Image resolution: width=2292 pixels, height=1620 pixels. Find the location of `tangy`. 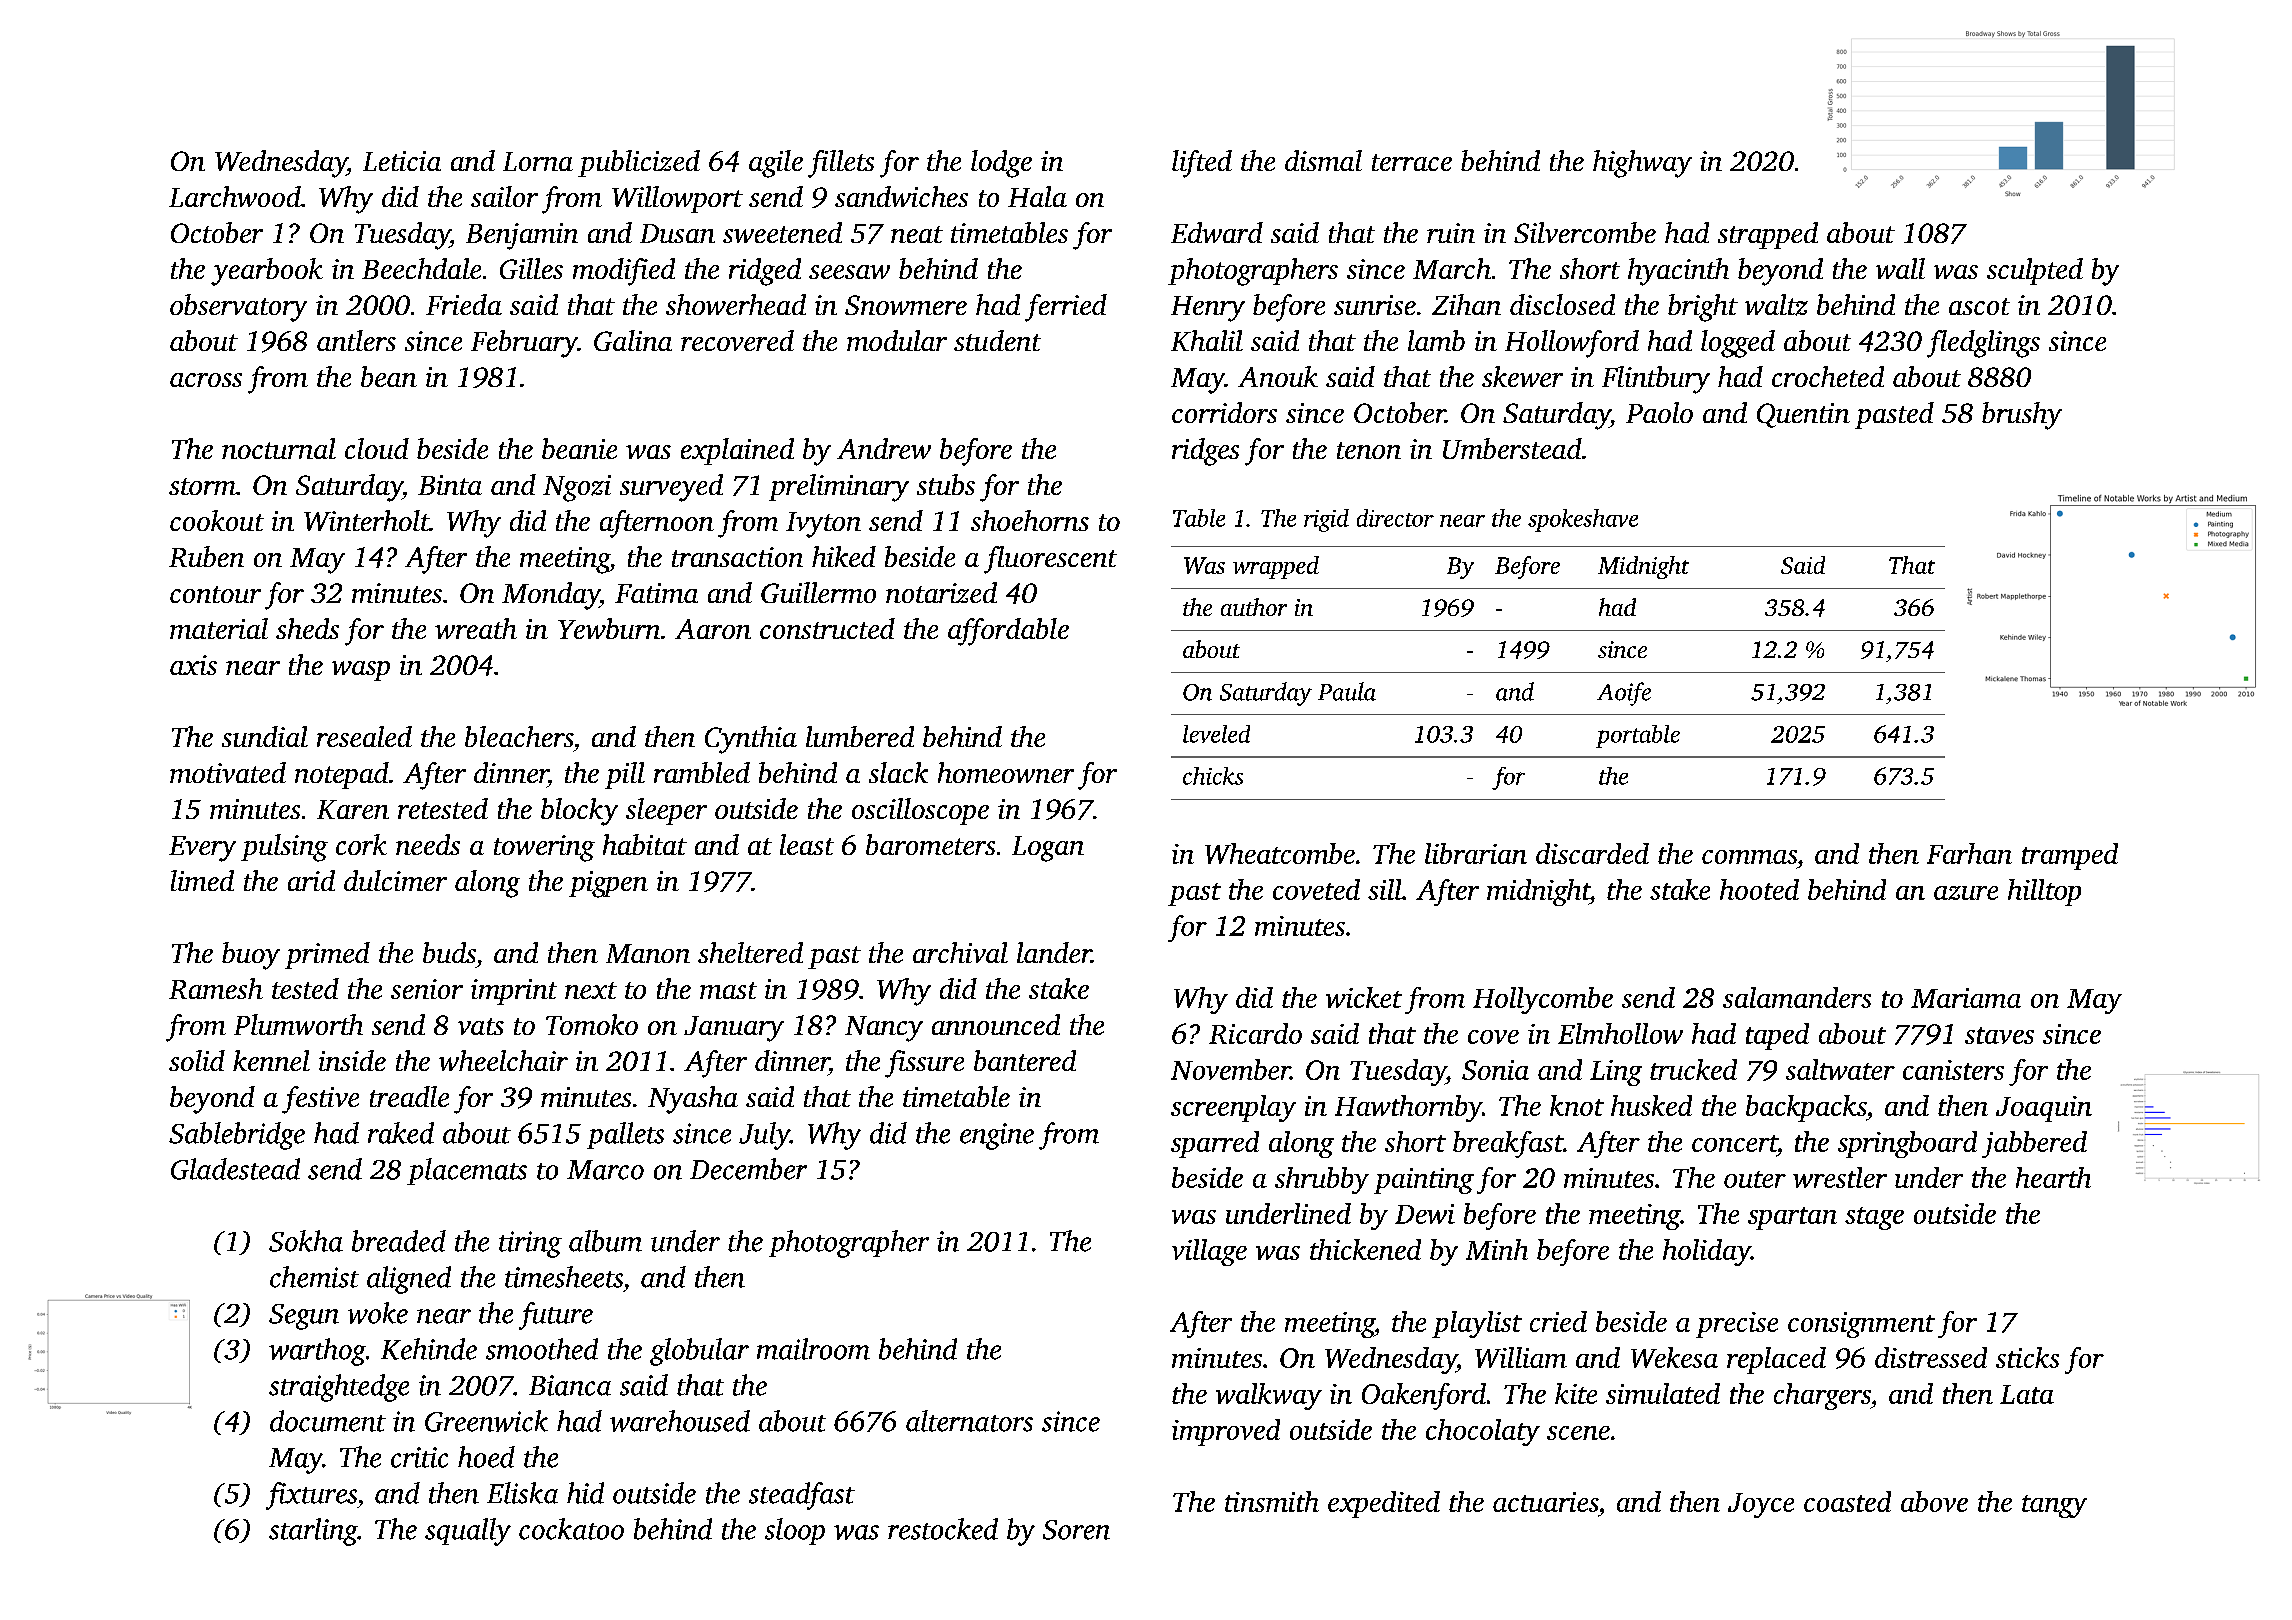

tangy is located at coordinates (2054, 1506).
